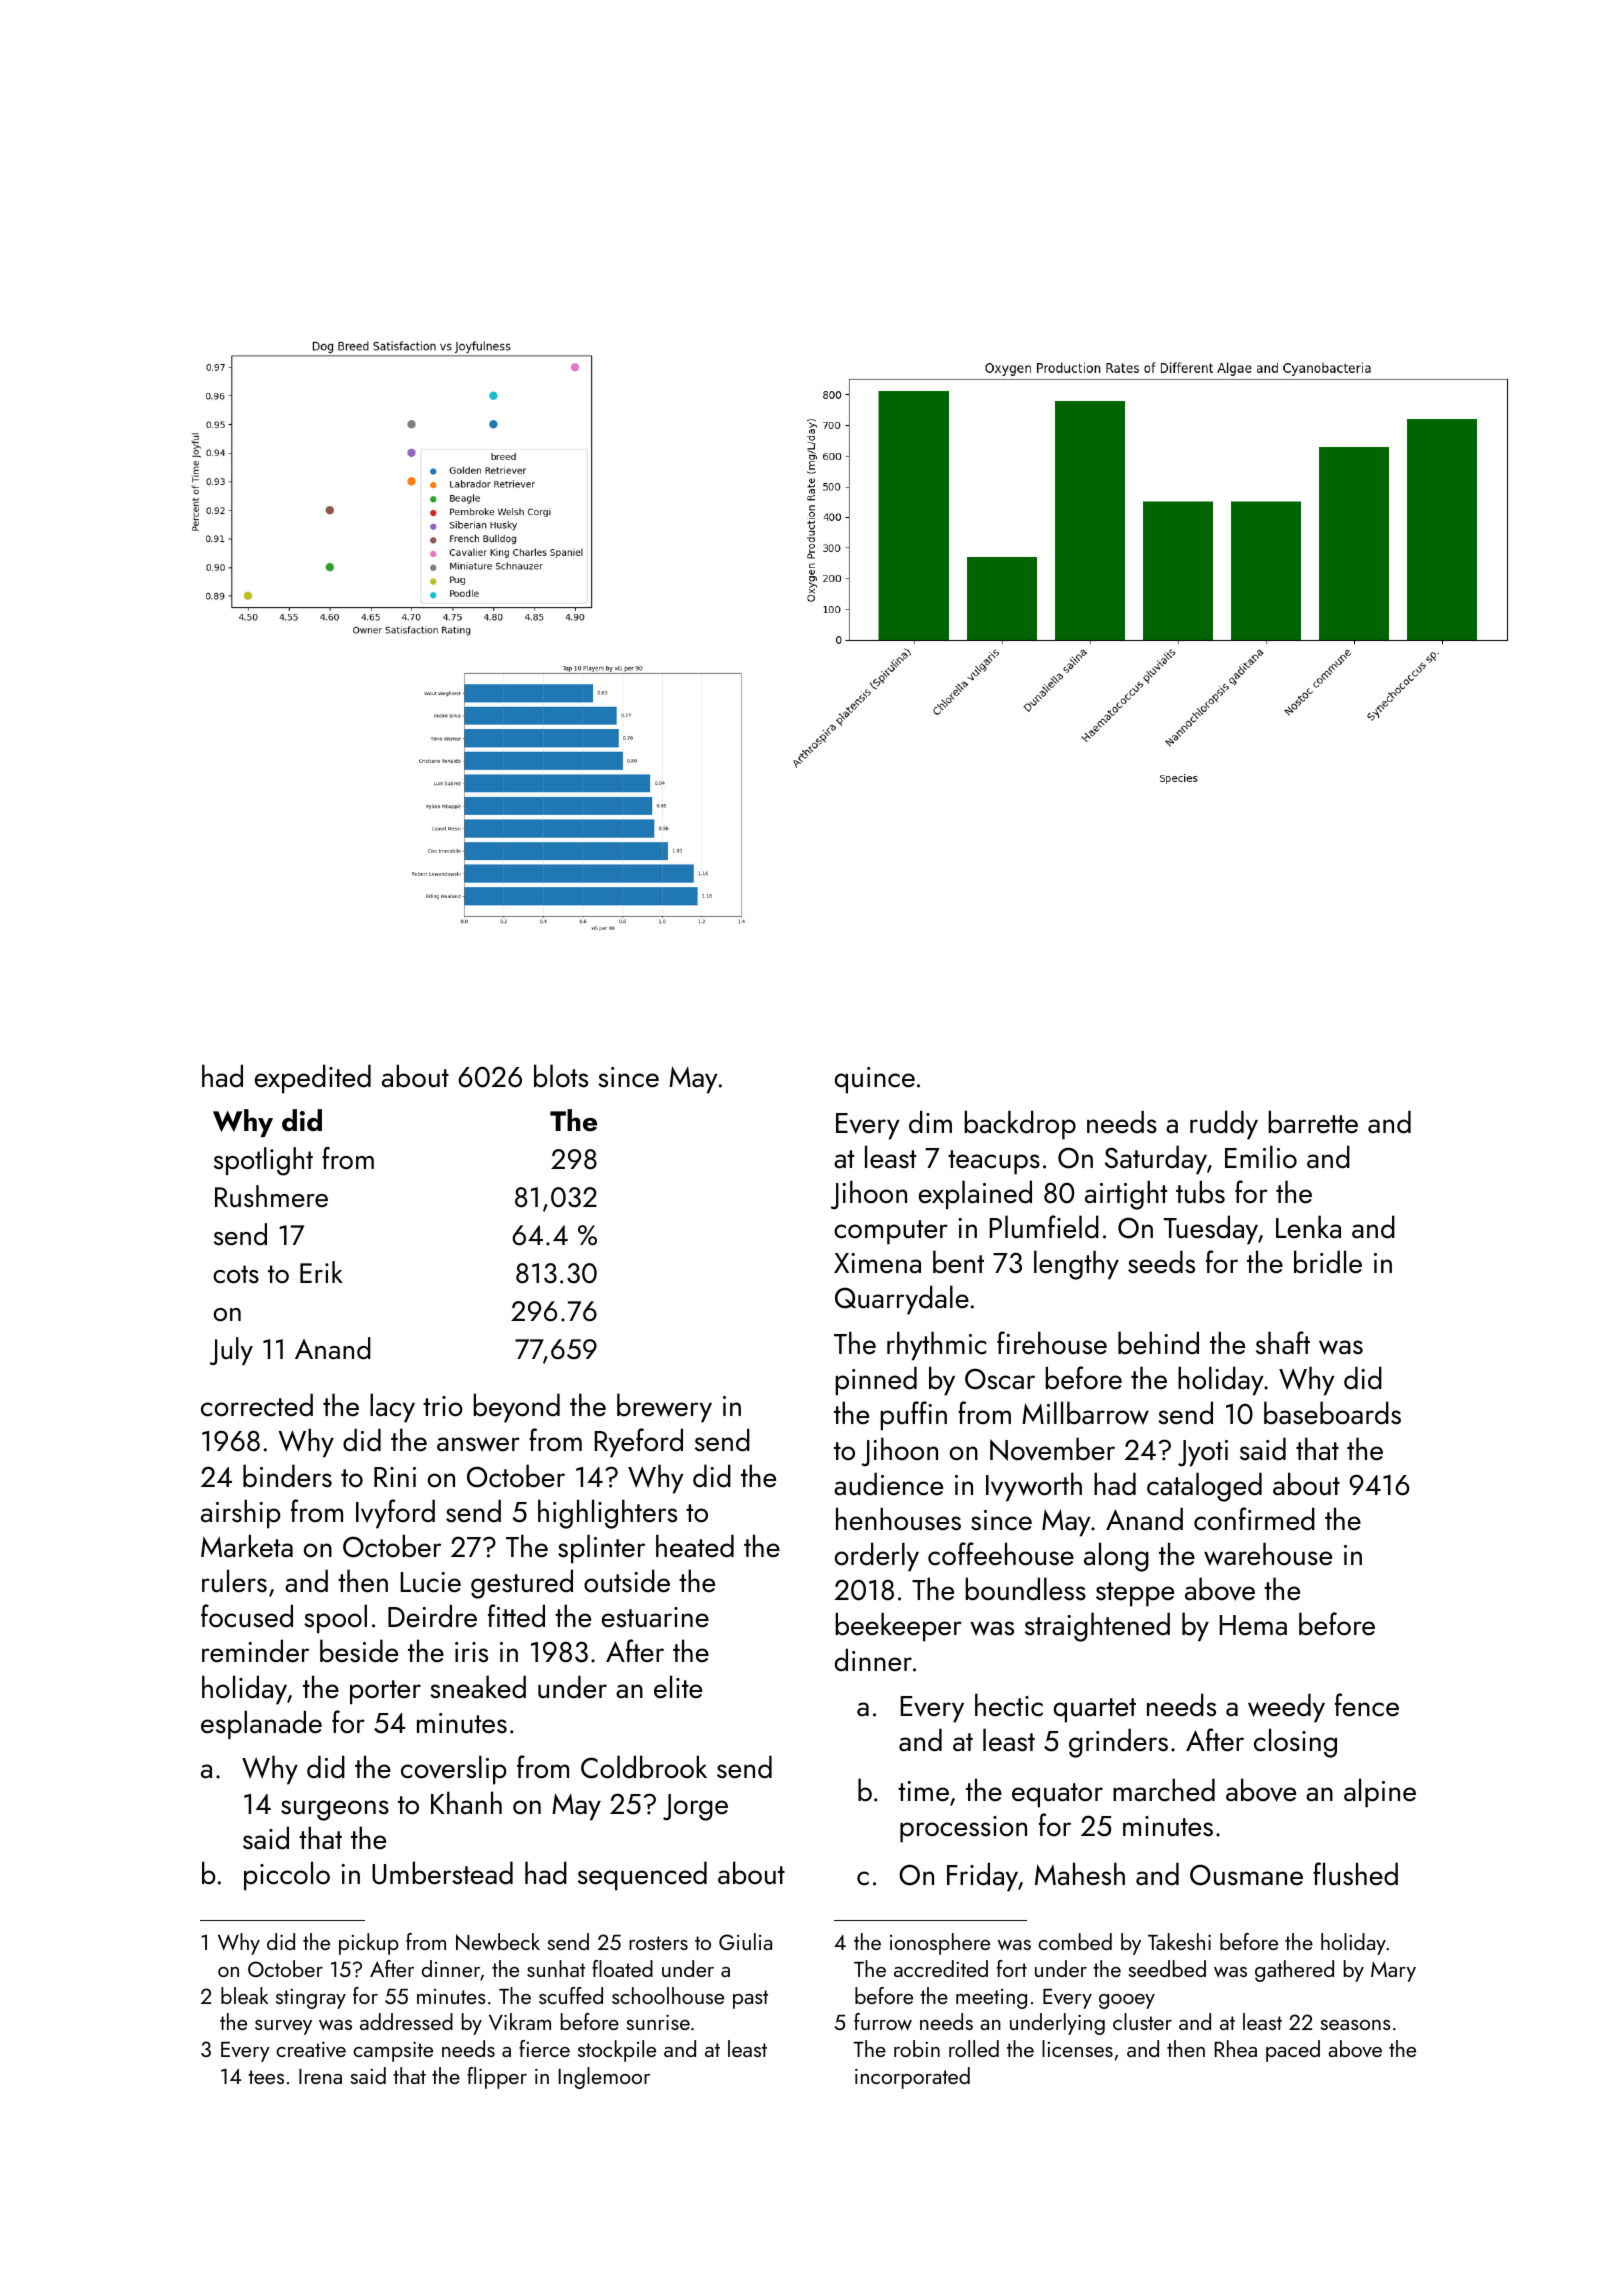 This document has width=1620, height=2292. What do you see at coordinates (335, 1810) in the document?
I see `surgeons` at bounding box center [335, 1810].
